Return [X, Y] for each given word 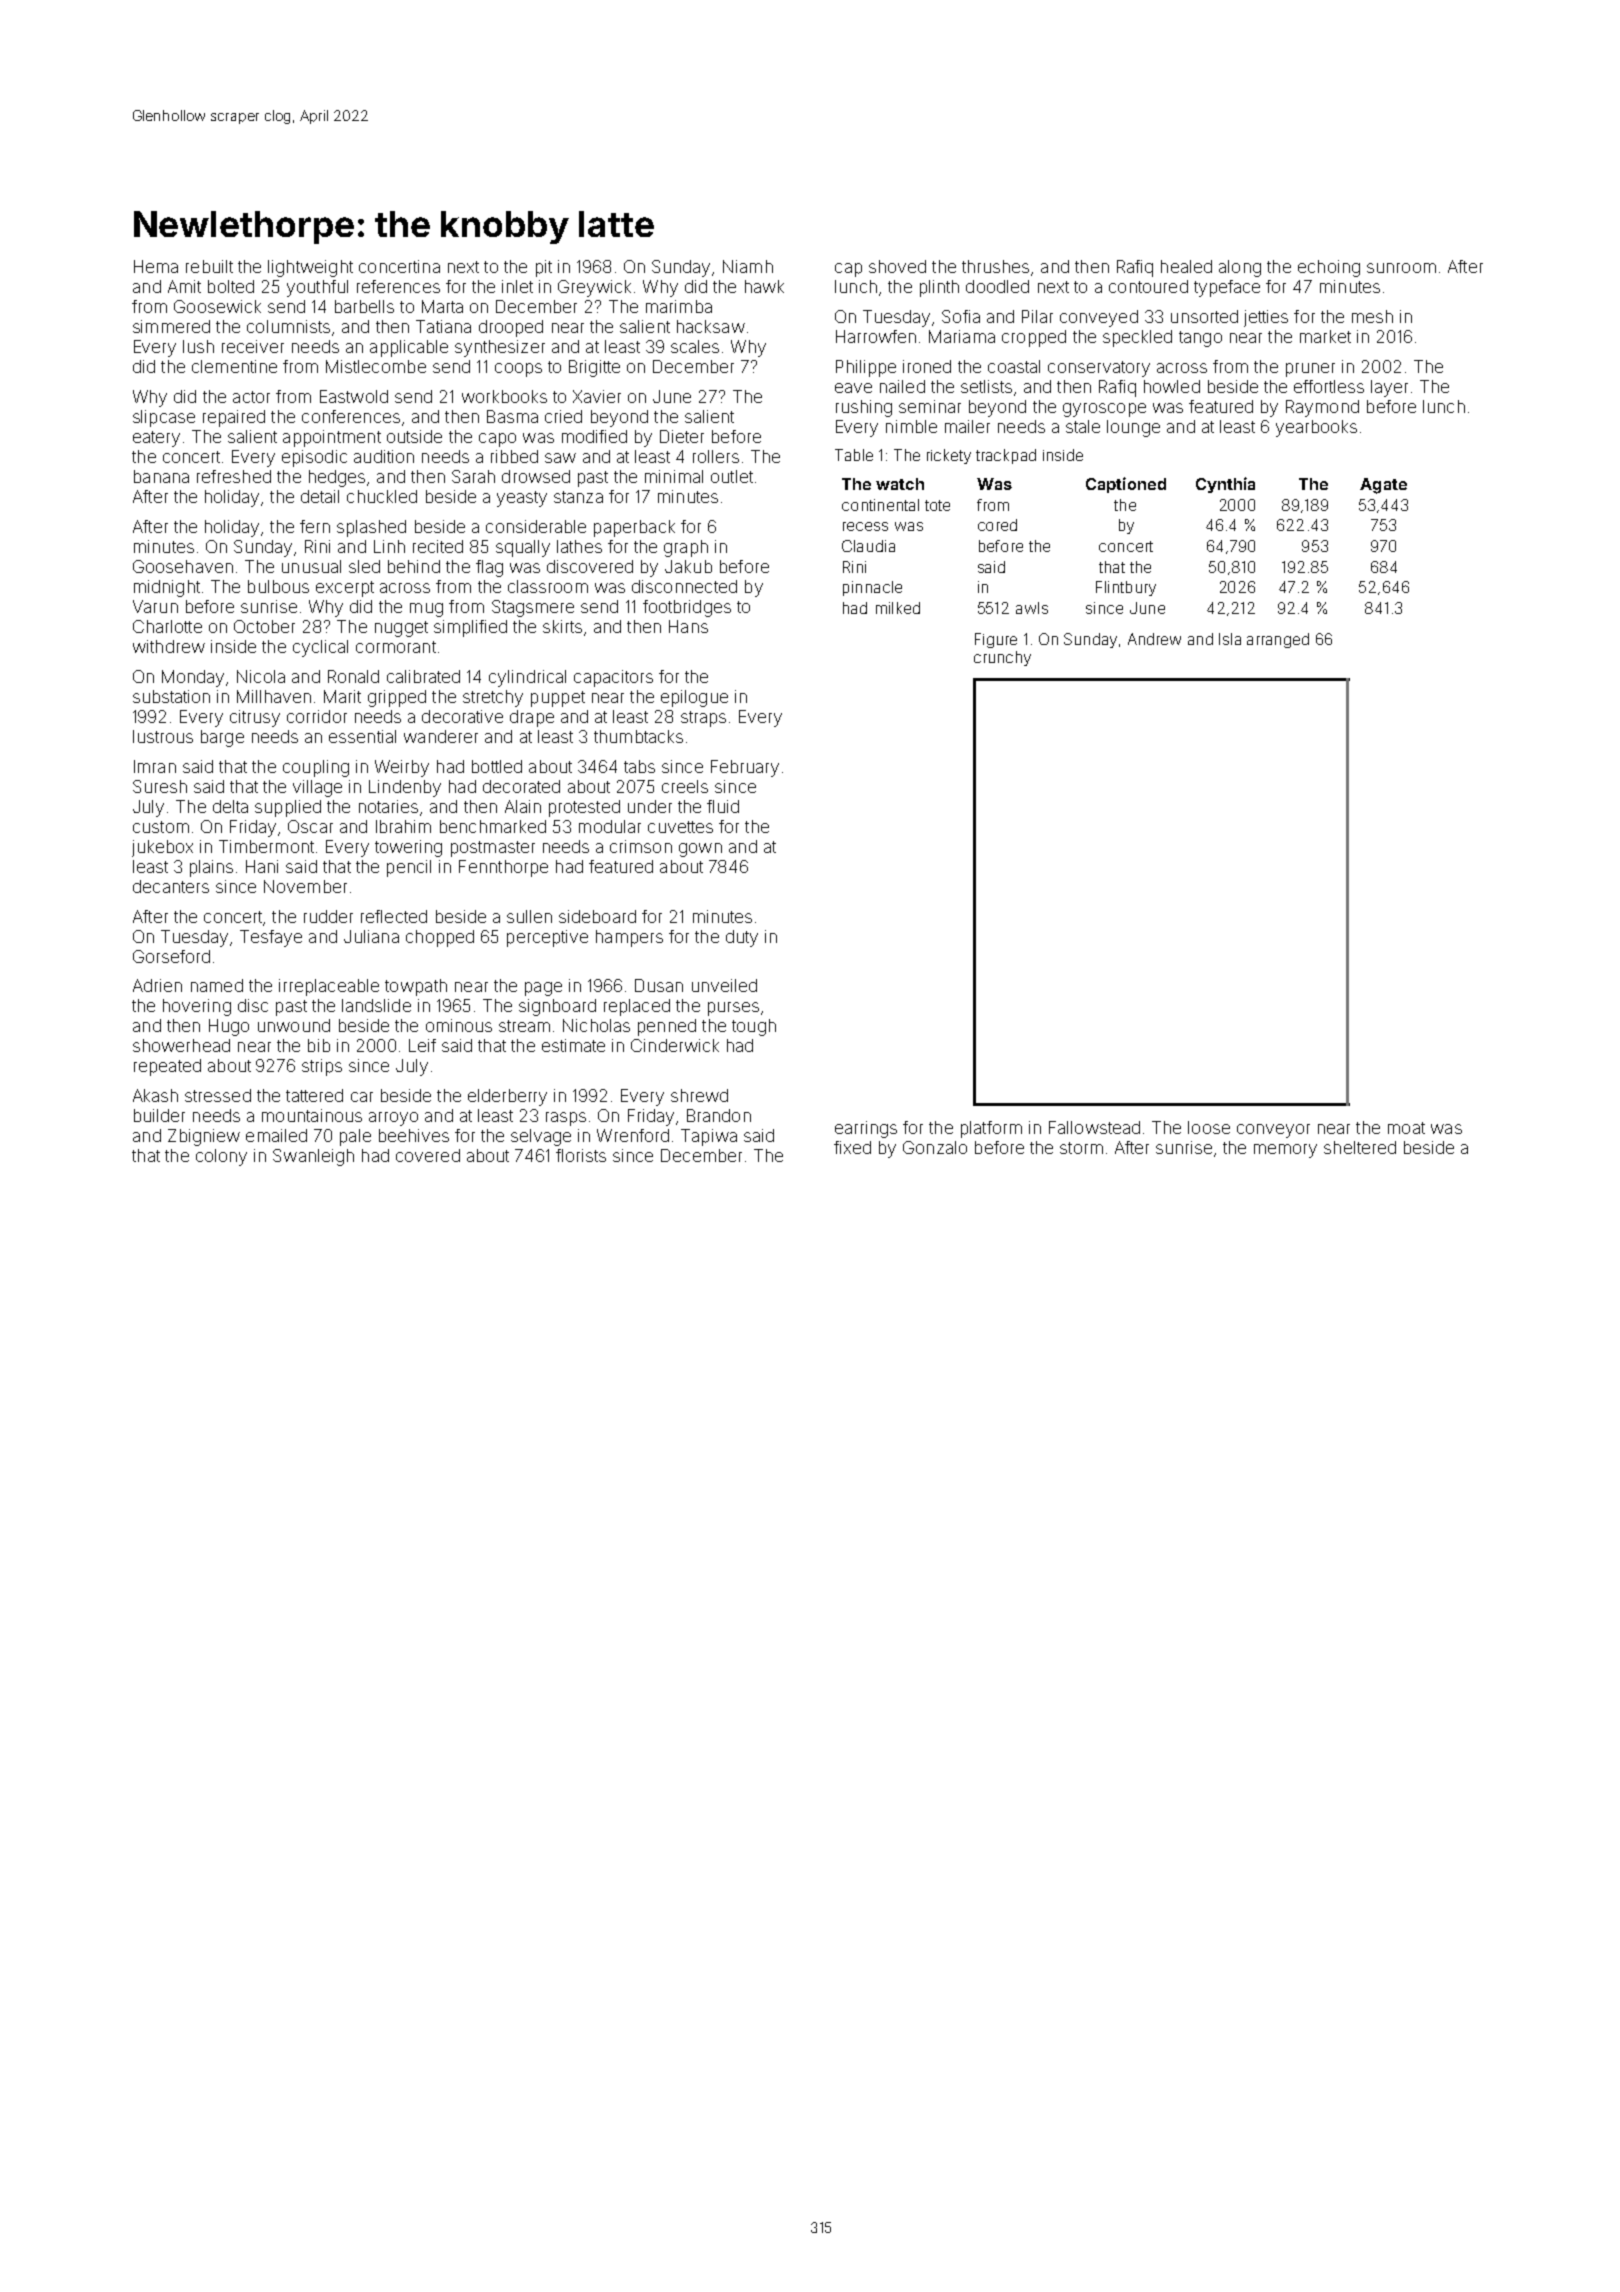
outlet [732, 476]
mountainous [312, 1115]
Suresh [160, 786]
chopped [440, 938]
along [1240, 268]
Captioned [1126, 485]
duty [742, 938]
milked [898, 608]
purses [733, 1009]
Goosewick [217, 306]
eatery [156, 439]
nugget [401, 629]
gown [700, 850]
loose [1209, 1127]
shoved [897, 266]
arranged [1278, 640]
